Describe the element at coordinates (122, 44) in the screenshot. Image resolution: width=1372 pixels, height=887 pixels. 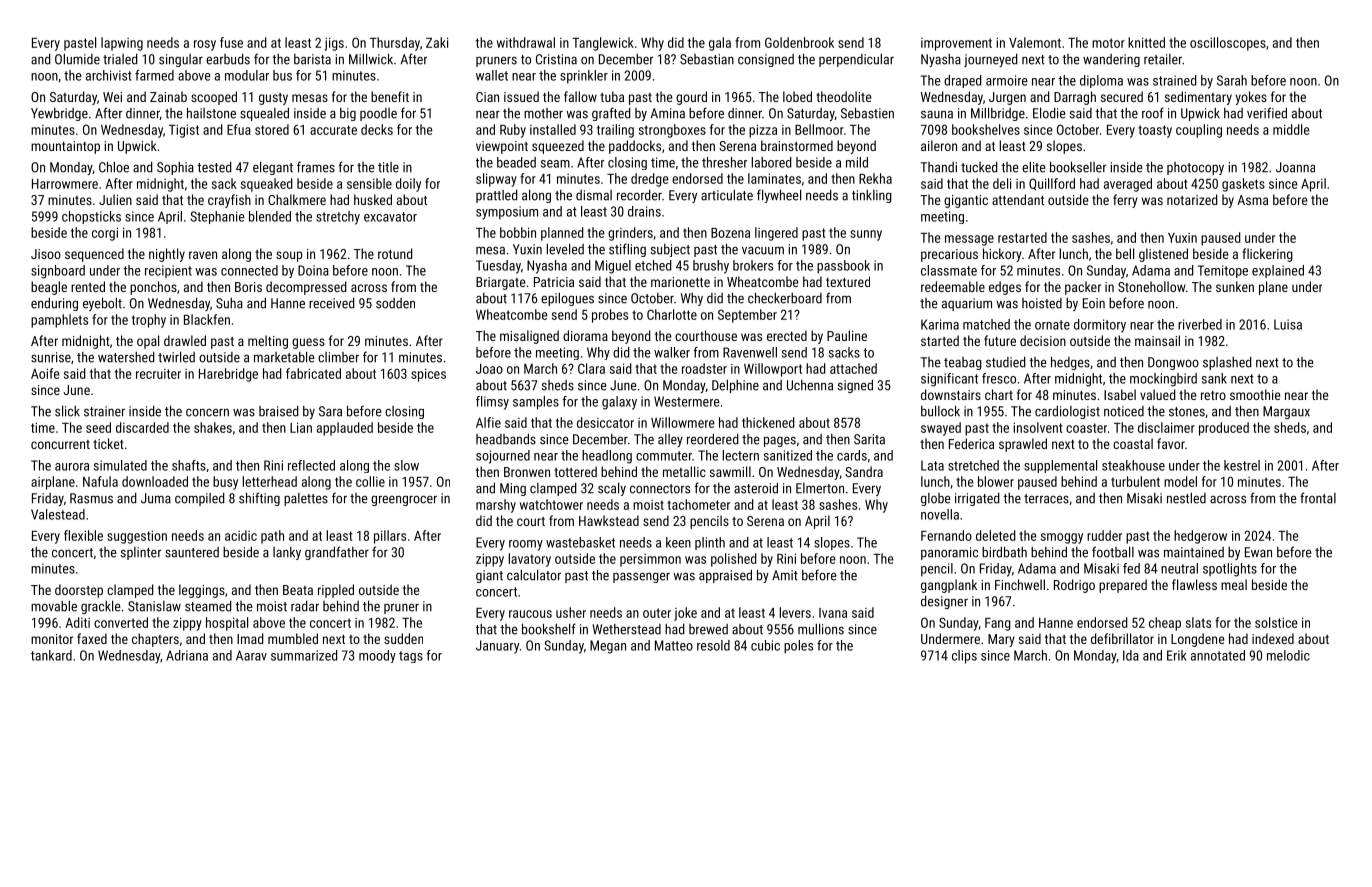
I see `lapwing` at that location.
